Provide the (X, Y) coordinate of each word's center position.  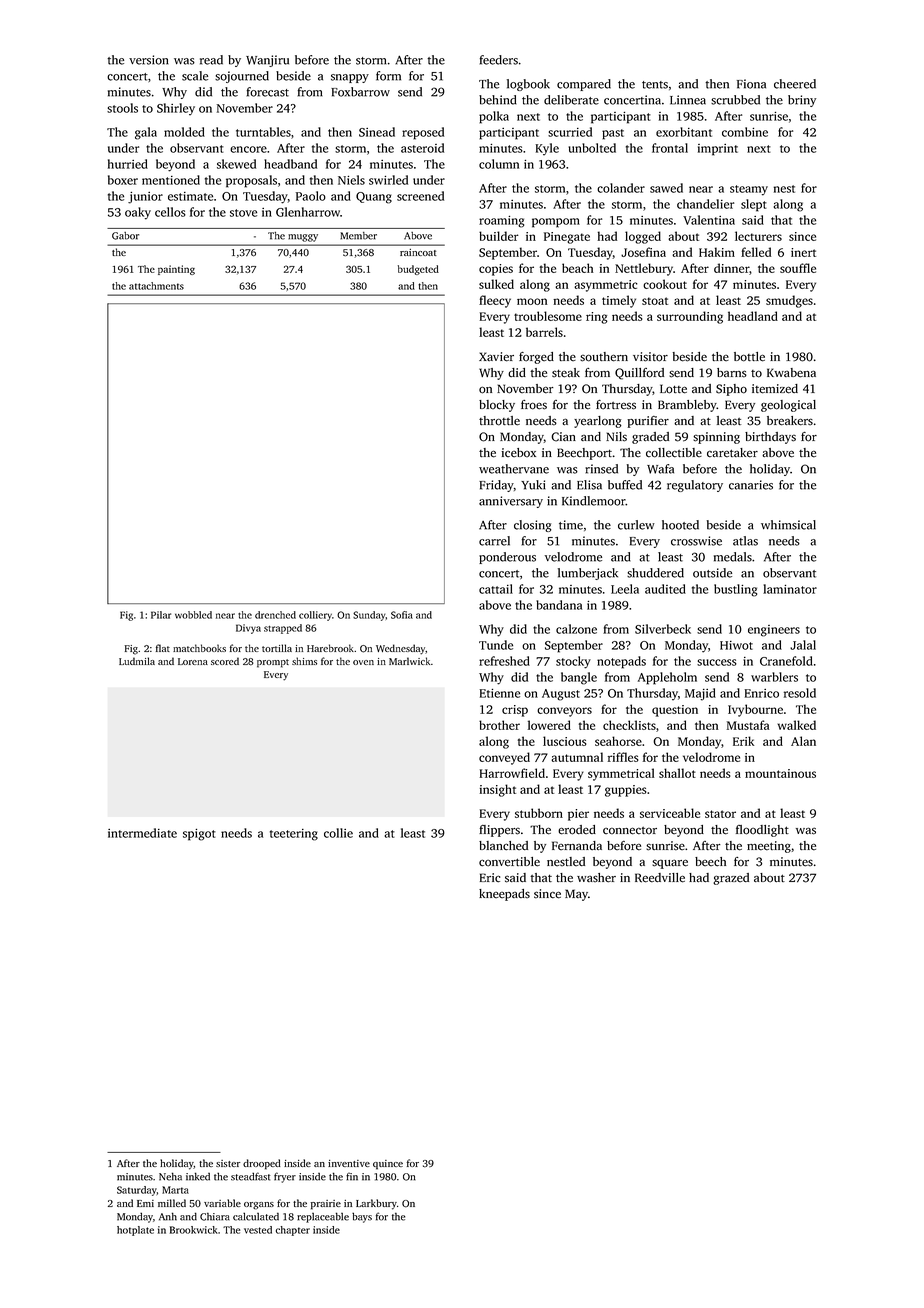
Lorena (193, 661)
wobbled (193, 615)
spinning (716, 438)
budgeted (418, 270)
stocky (573, 662)
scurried (570, 132)
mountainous (780, 773)
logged (643, 237)
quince (388, 1165)
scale (195, 76)
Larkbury (376, 1204)
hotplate (135, 1231)
